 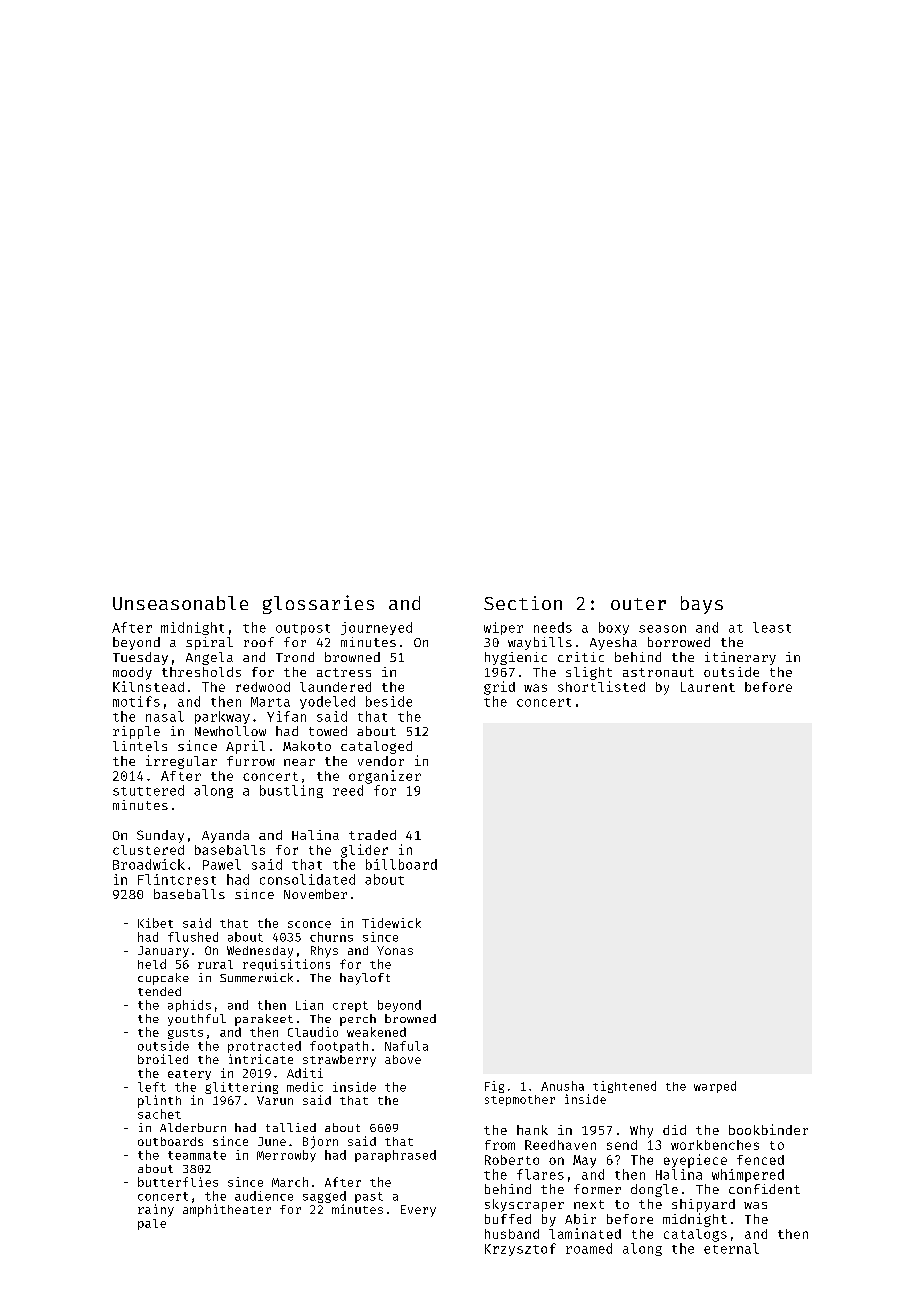 What do you see at coordinates (256, 977) in the document?
I see `Summerwick` at bounding box center [256, 977].
